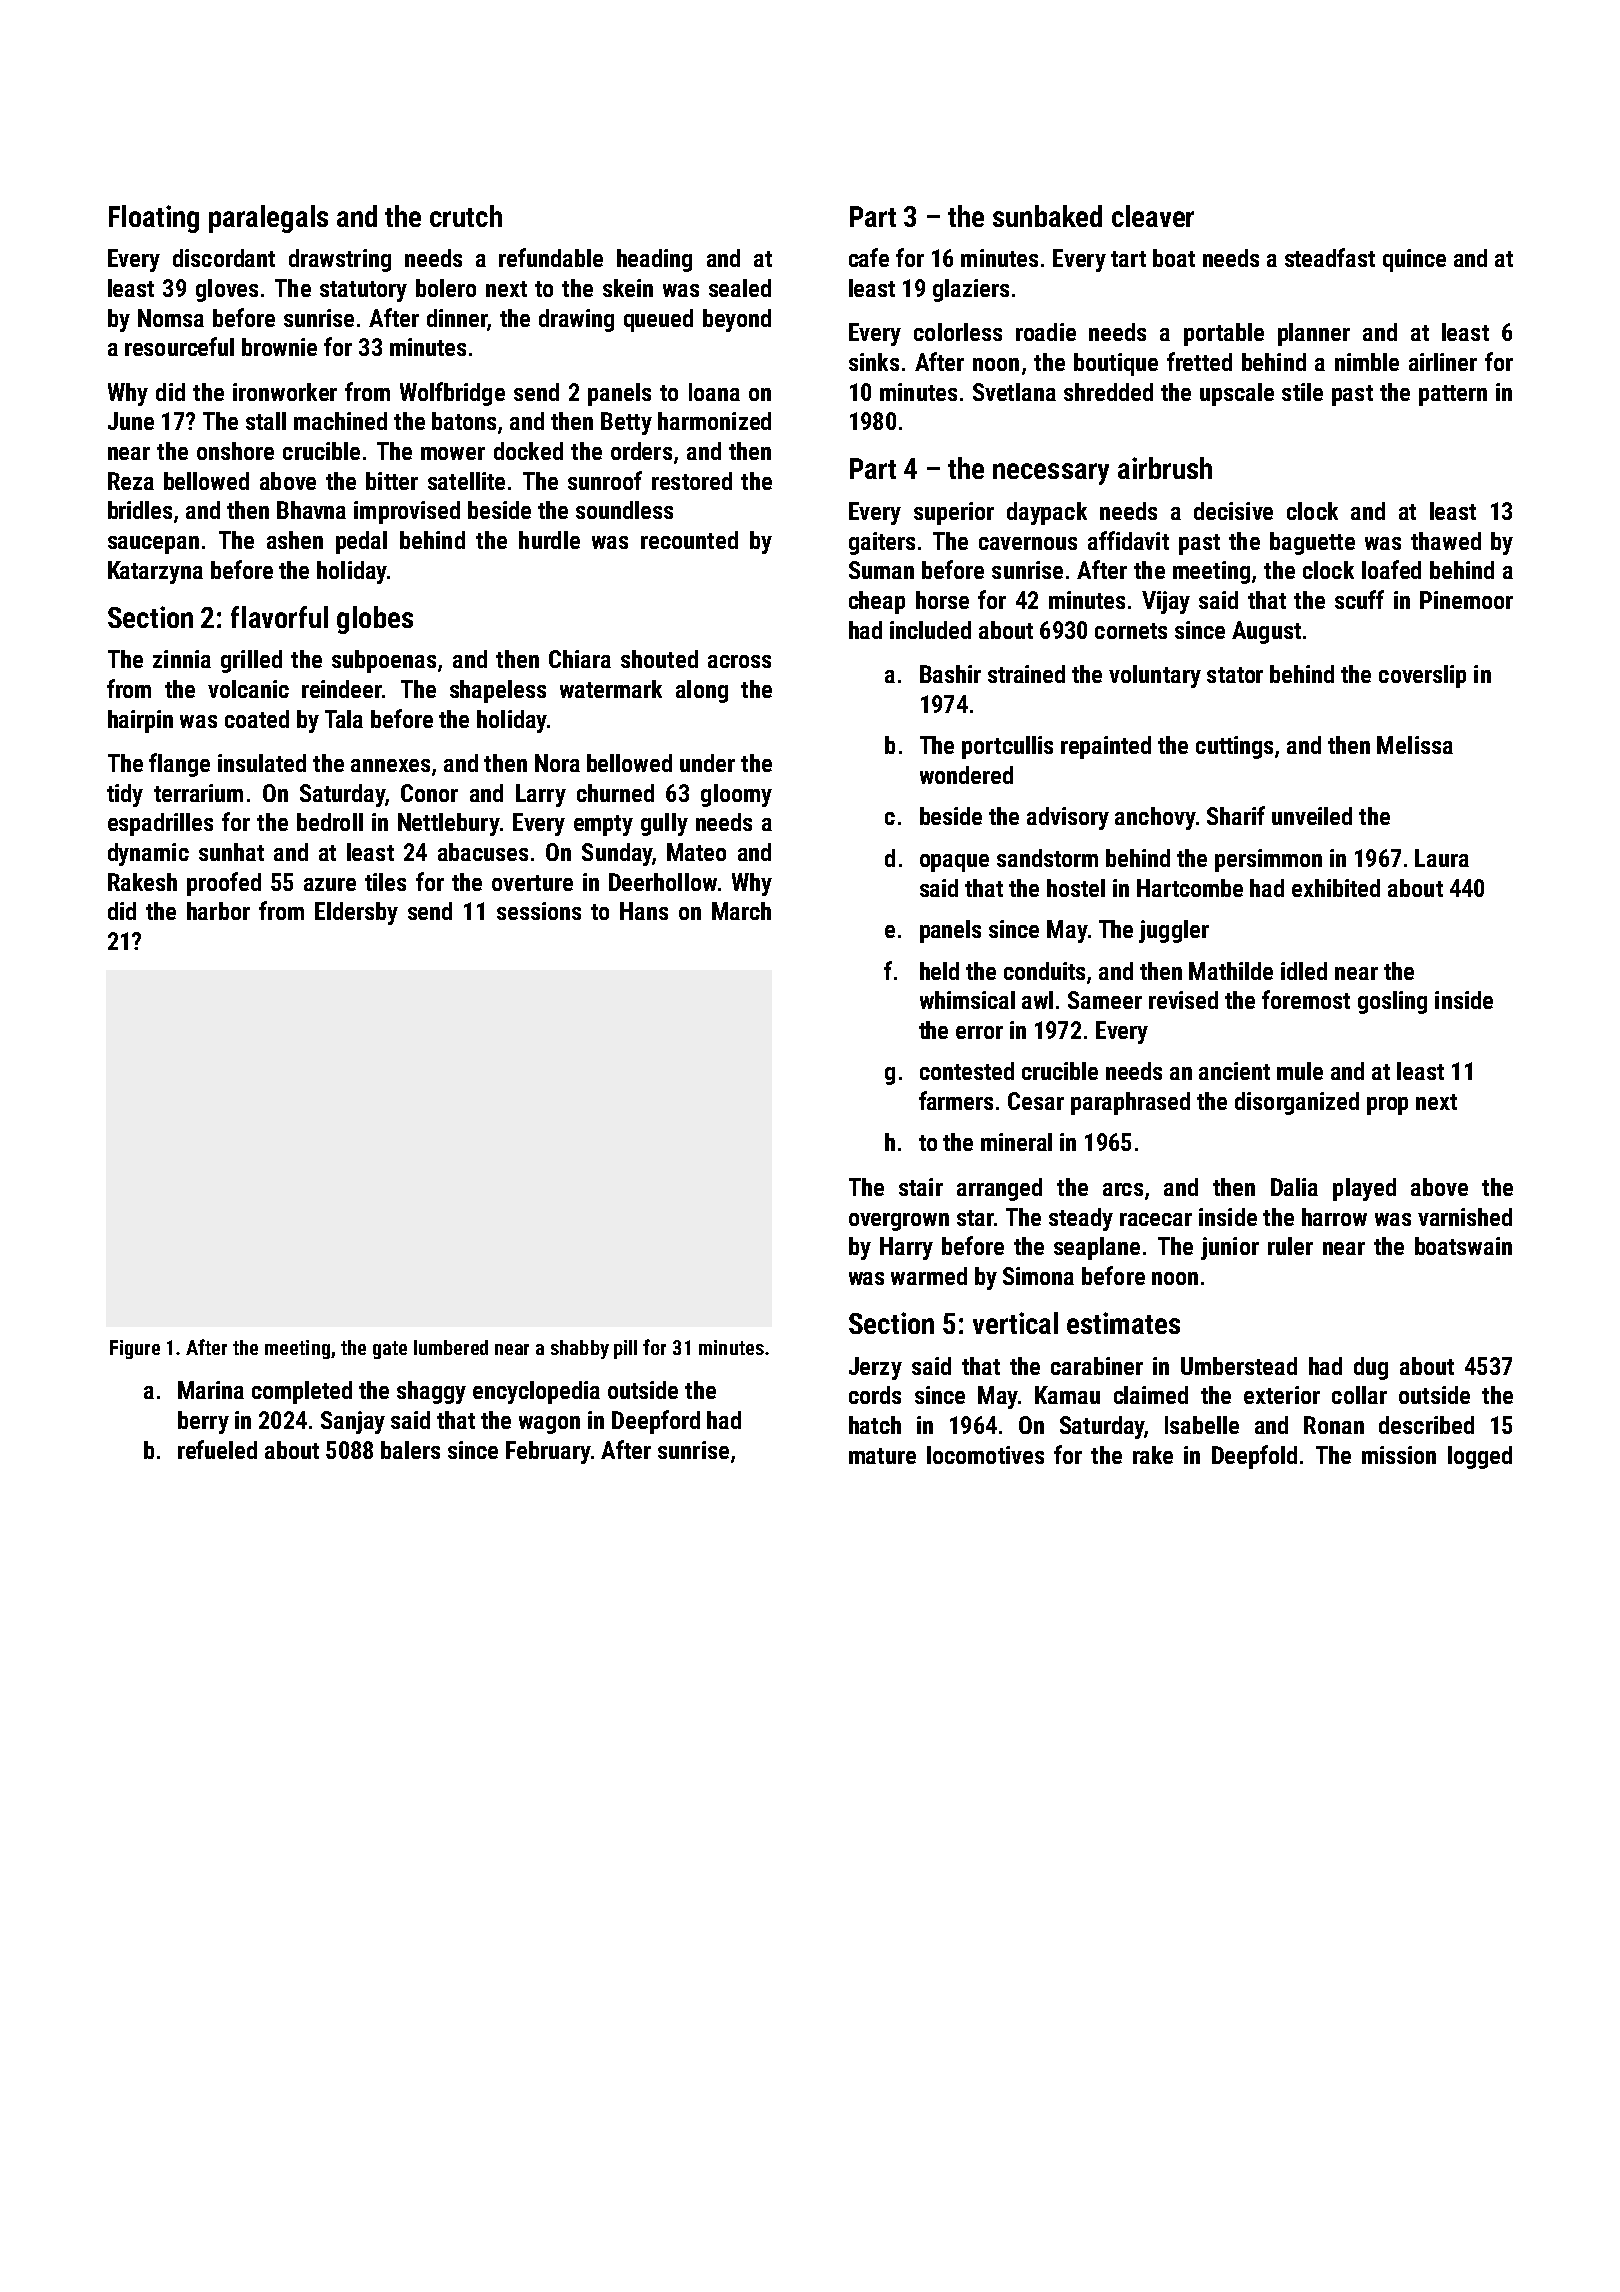 The image size is (1620, 2292). I want to click on Reza, so click(131, 481).
